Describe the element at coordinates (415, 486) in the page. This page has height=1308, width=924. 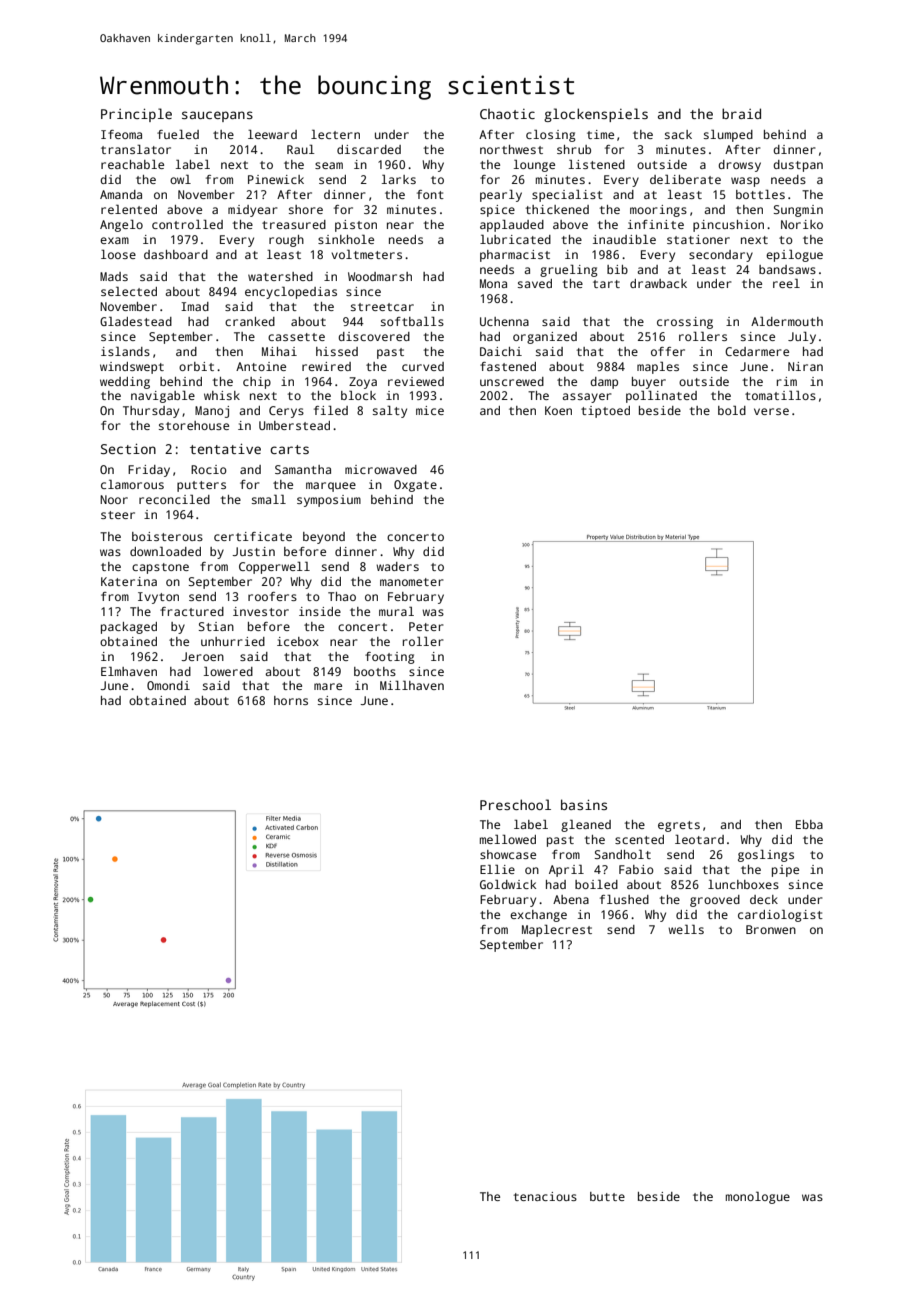
I see `Oxgate` at that location.
